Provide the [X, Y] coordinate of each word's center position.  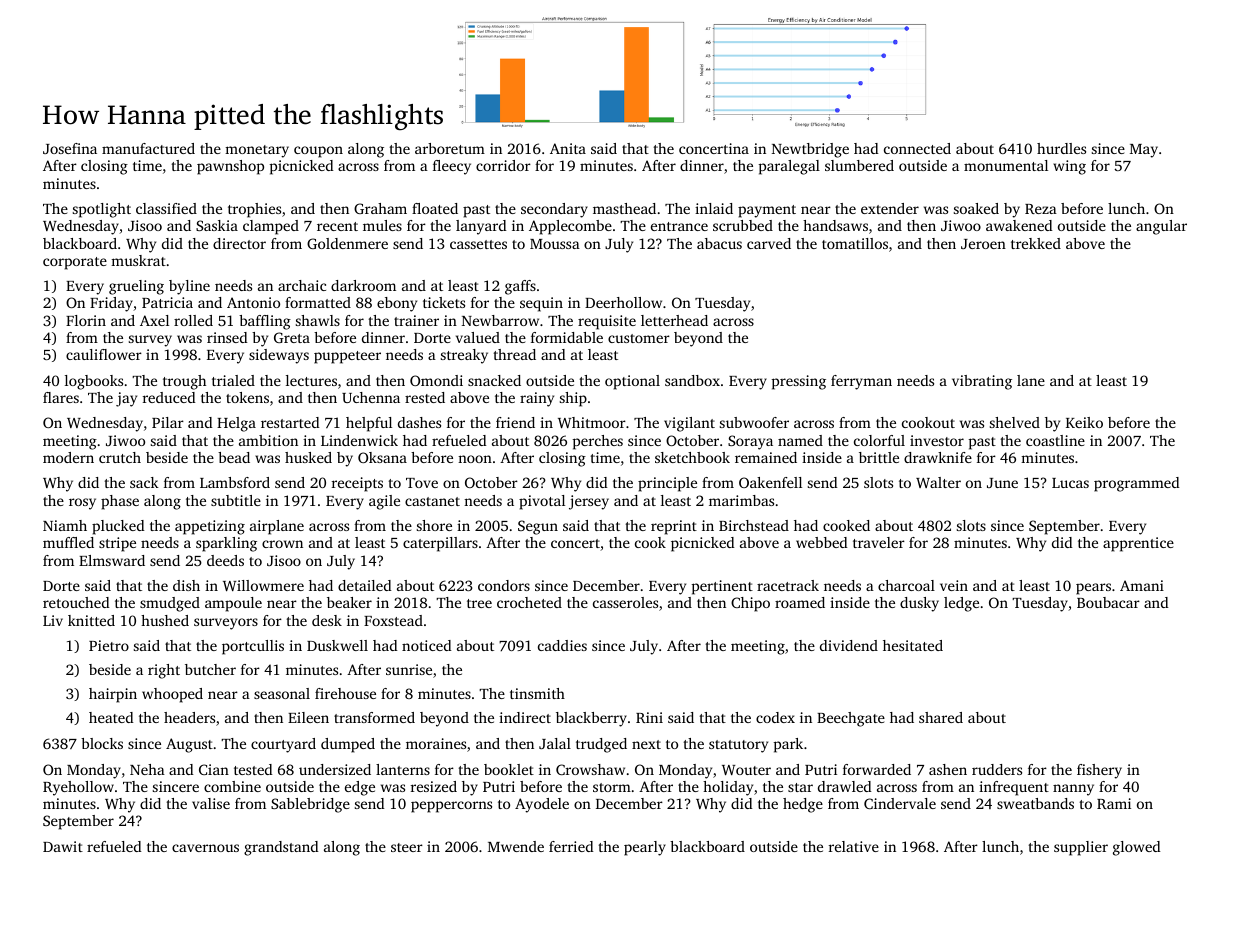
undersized [335, 769]
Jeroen [983, 244]
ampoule [233, 604]
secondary [554, 210]
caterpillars [440, 544]
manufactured [148, 148]
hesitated [913, 645]
